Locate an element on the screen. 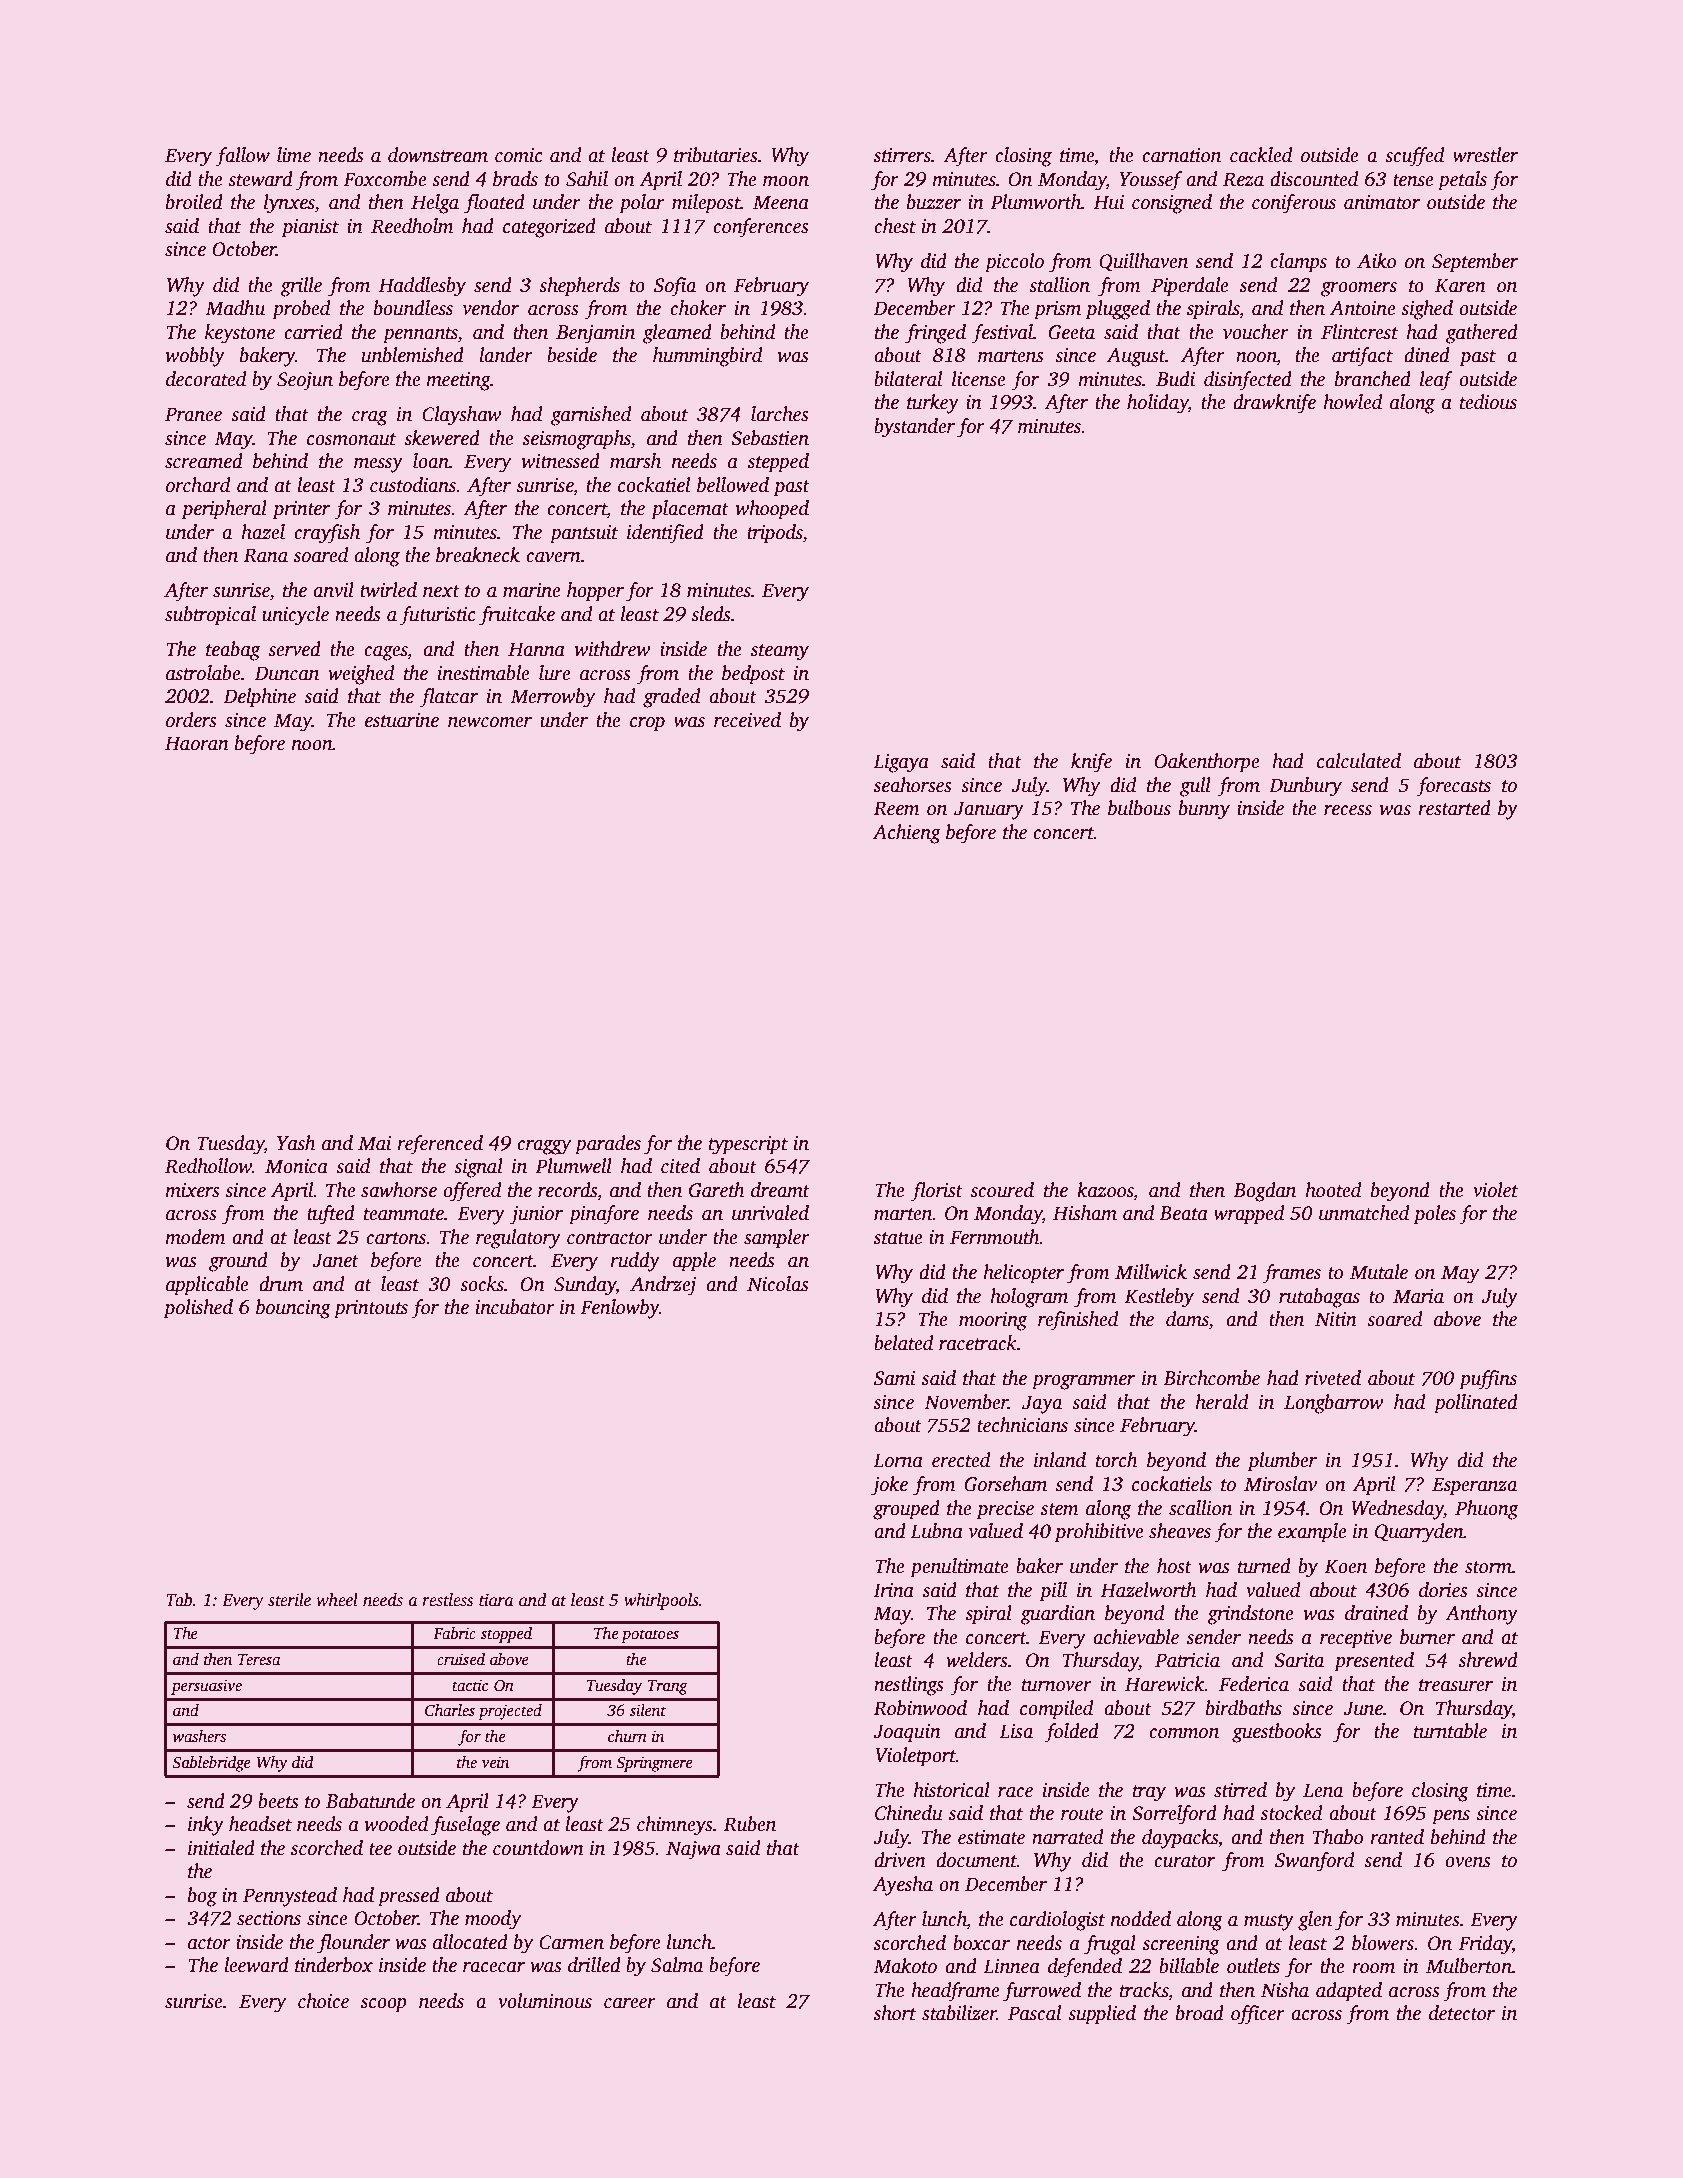 The image size is (1683, 2178). Sofia is located at coordinates (675, 287).
